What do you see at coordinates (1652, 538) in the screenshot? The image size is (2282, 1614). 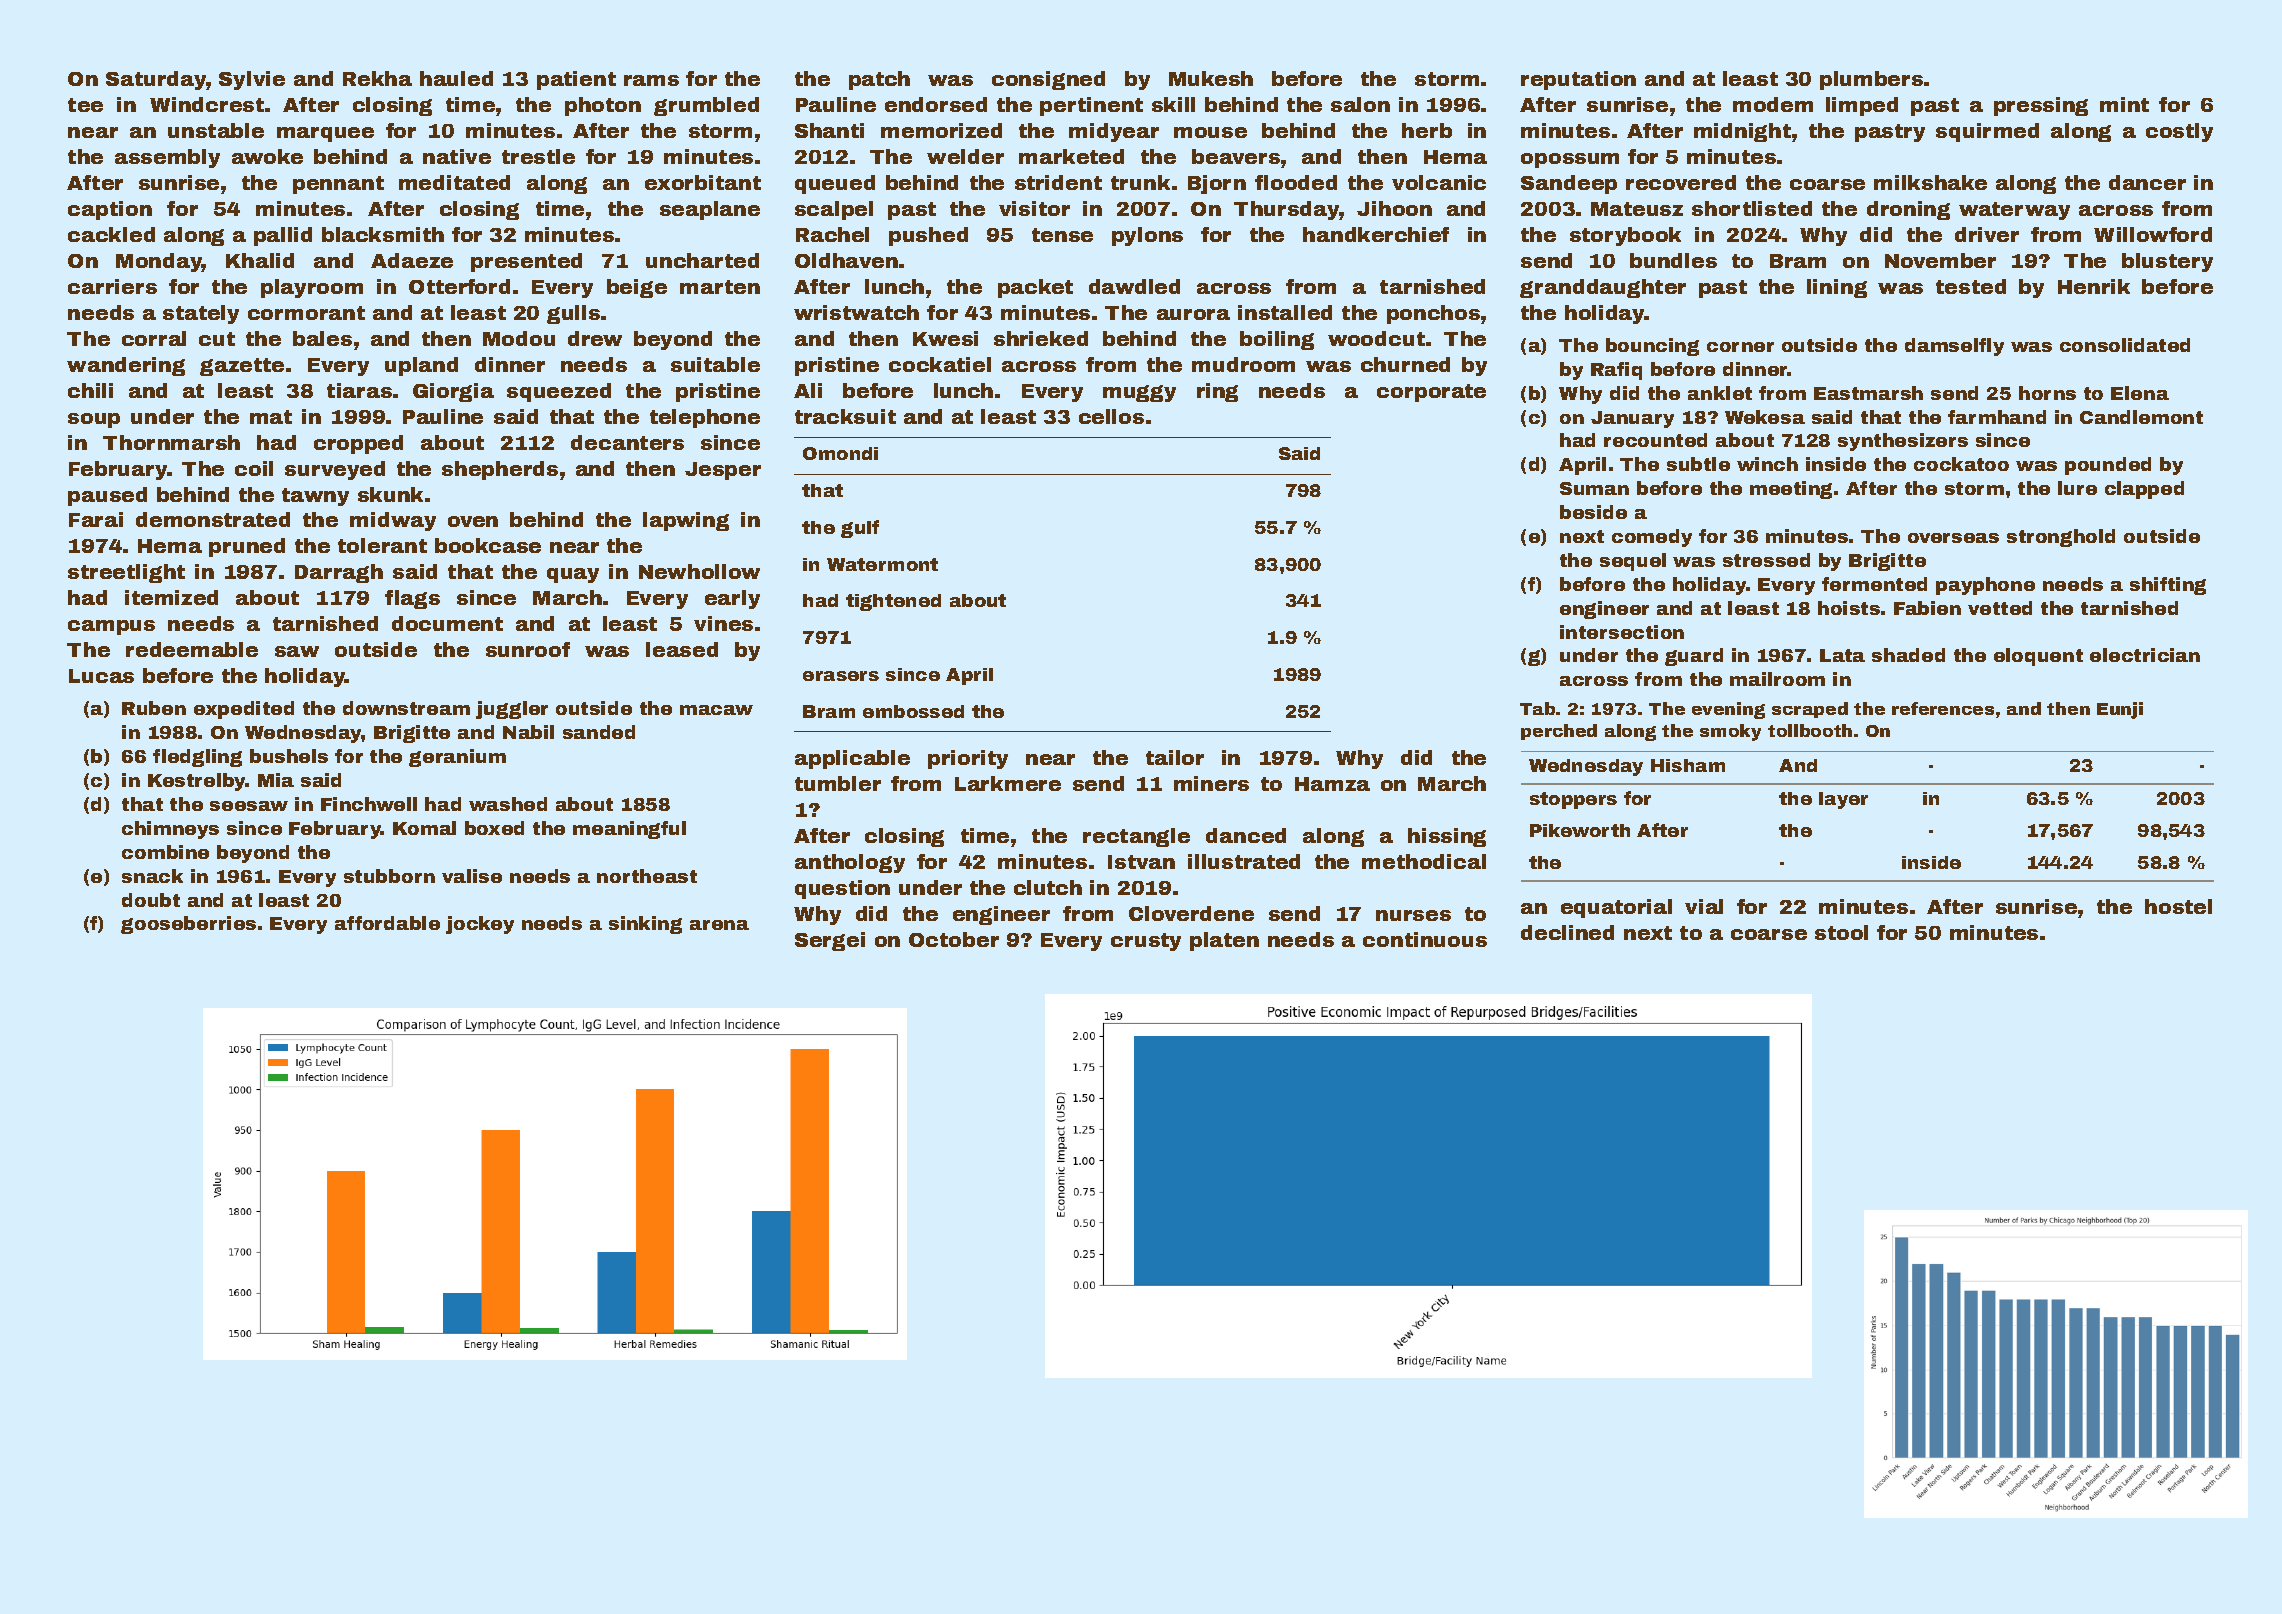 I see `comedy` at bounding box center [1652, 538].
